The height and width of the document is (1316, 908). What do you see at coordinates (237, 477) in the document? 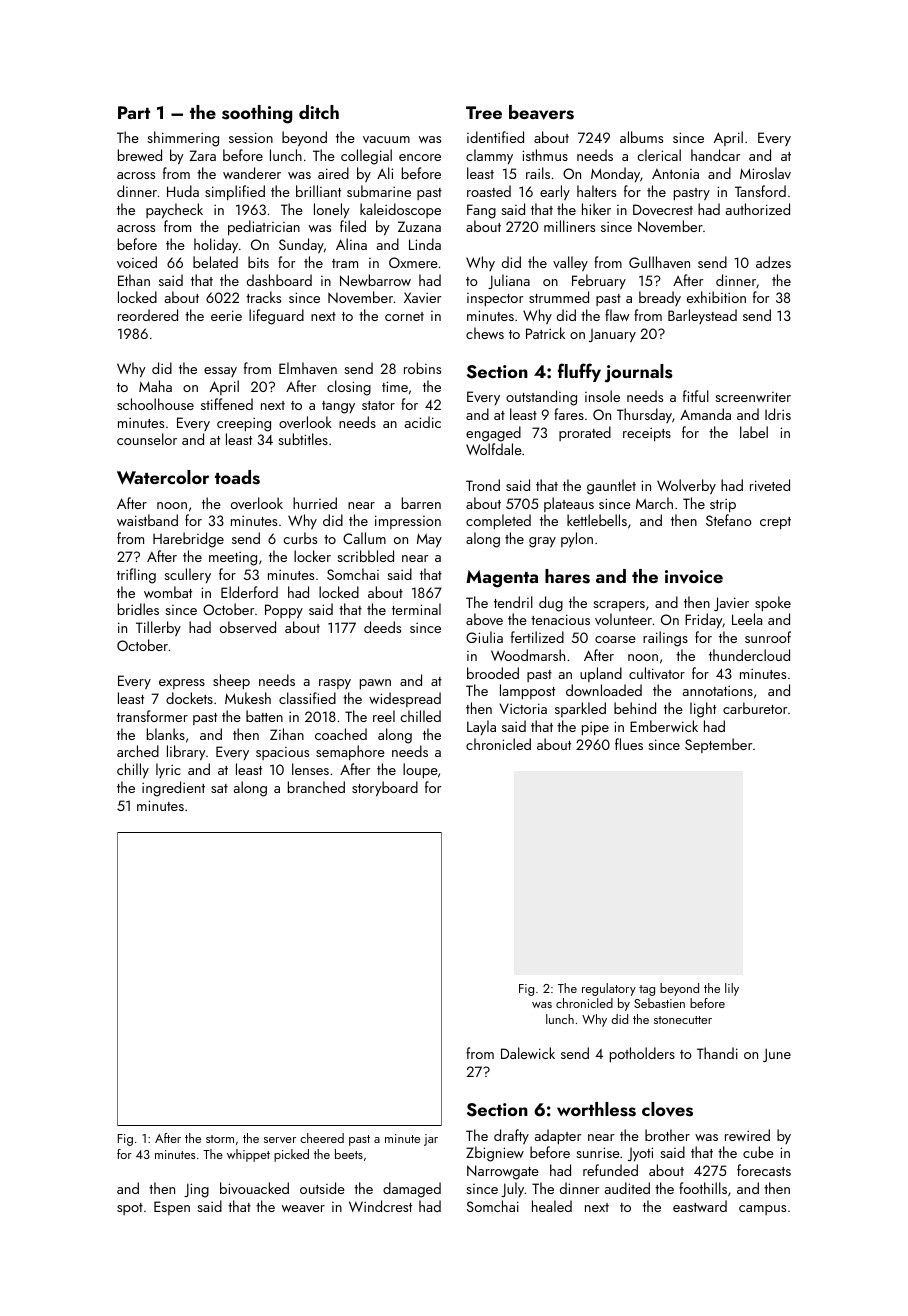
I see `toads` at bounding box center [237, 477].
